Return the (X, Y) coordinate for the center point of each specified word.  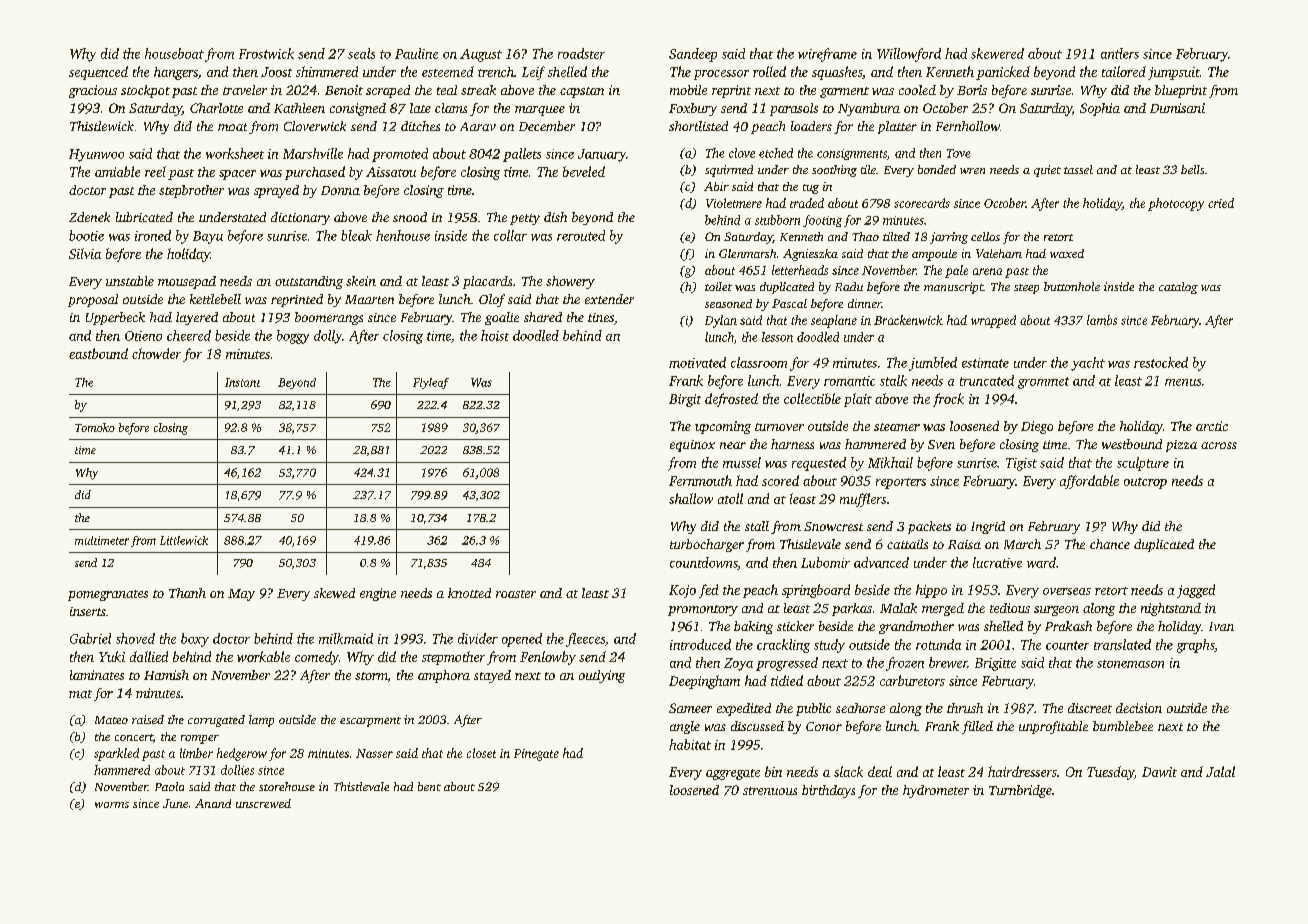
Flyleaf (431, 383)
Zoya (738, 664)
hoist (495, 335)
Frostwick (266, 53)
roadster (581, 53)
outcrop (1145, 483)
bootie (86, 235)
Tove (958, 153)
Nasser (374, 753)
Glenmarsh (747, 253)
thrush (965, 708)
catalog (1178, 288)
